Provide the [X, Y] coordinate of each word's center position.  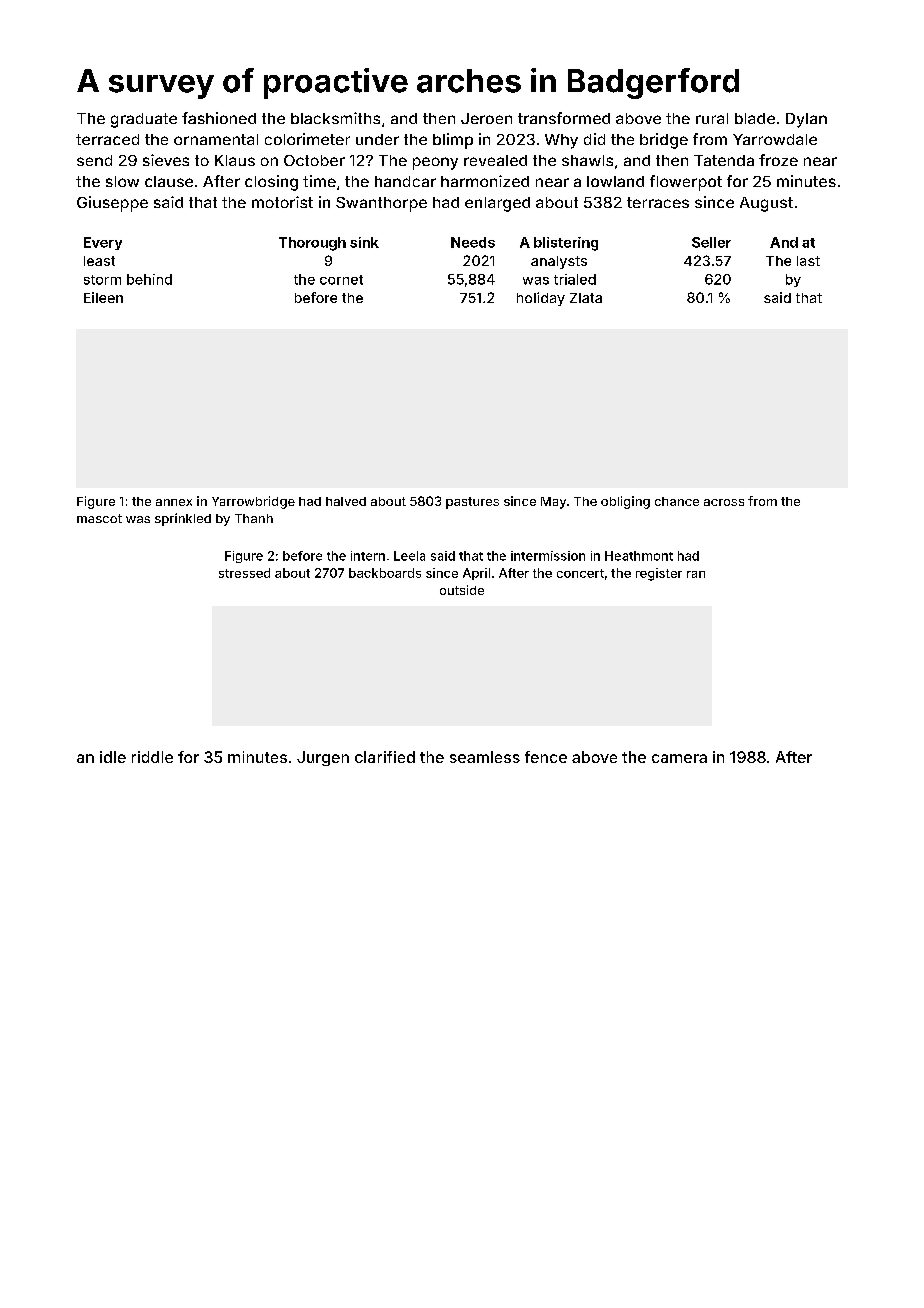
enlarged [497, 204]
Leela [409, 556]
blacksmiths [335, 118]
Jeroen [486, 118]
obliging [625, 502]
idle [113, 757]
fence [546, 757]
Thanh [254, 518]
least [99, 261]
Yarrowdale [775, 139]
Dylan [806, 120]
